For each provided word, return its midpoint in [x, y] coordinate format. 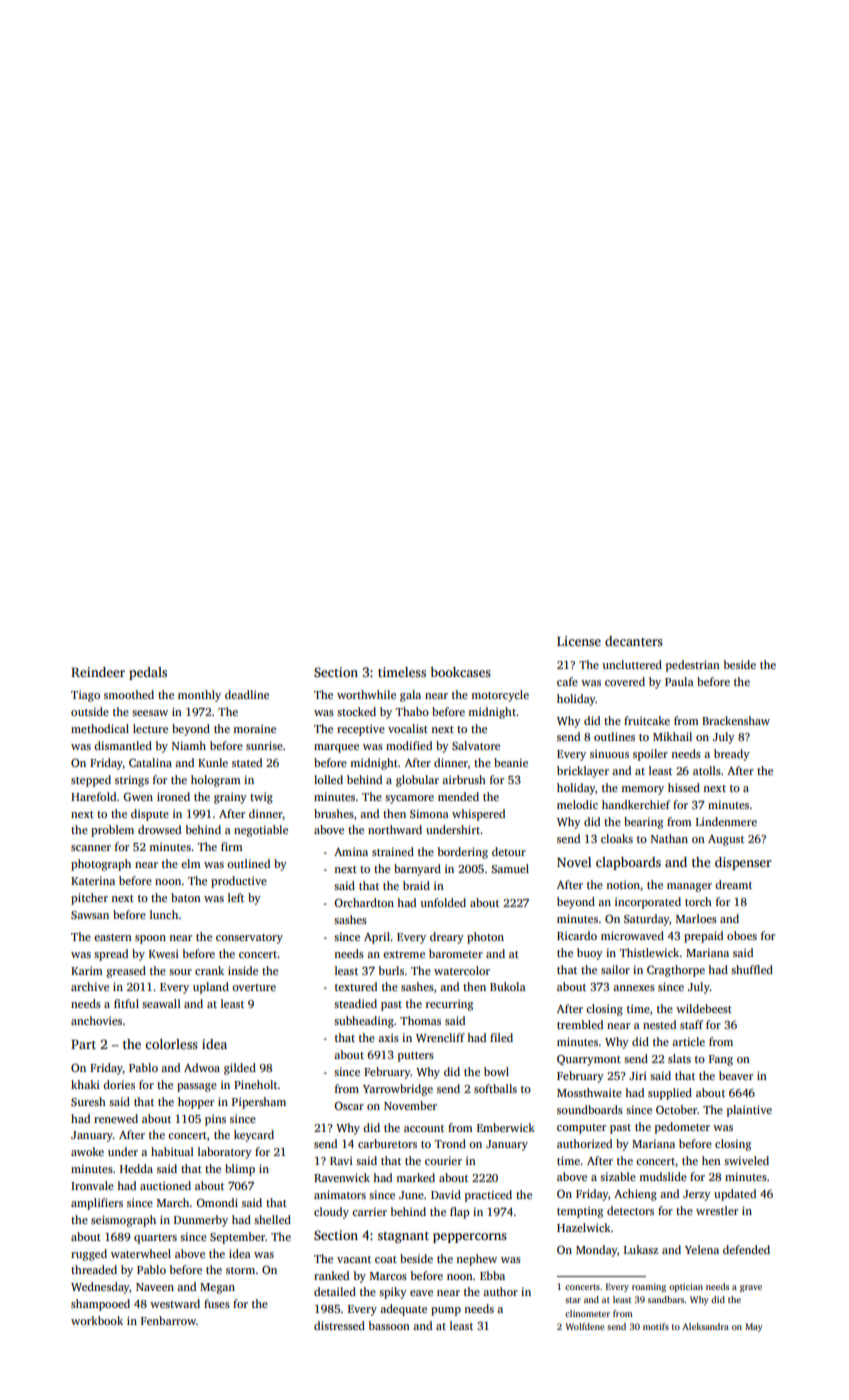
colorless [171, 1044]
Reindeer [98, 672]
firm [232, 846]
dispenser [743, 863]
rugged [89, 1255]
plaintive [749, 1111]
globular [417, 781]
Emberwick [506, 1127]
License [579, 641]
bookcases [460, 672]
